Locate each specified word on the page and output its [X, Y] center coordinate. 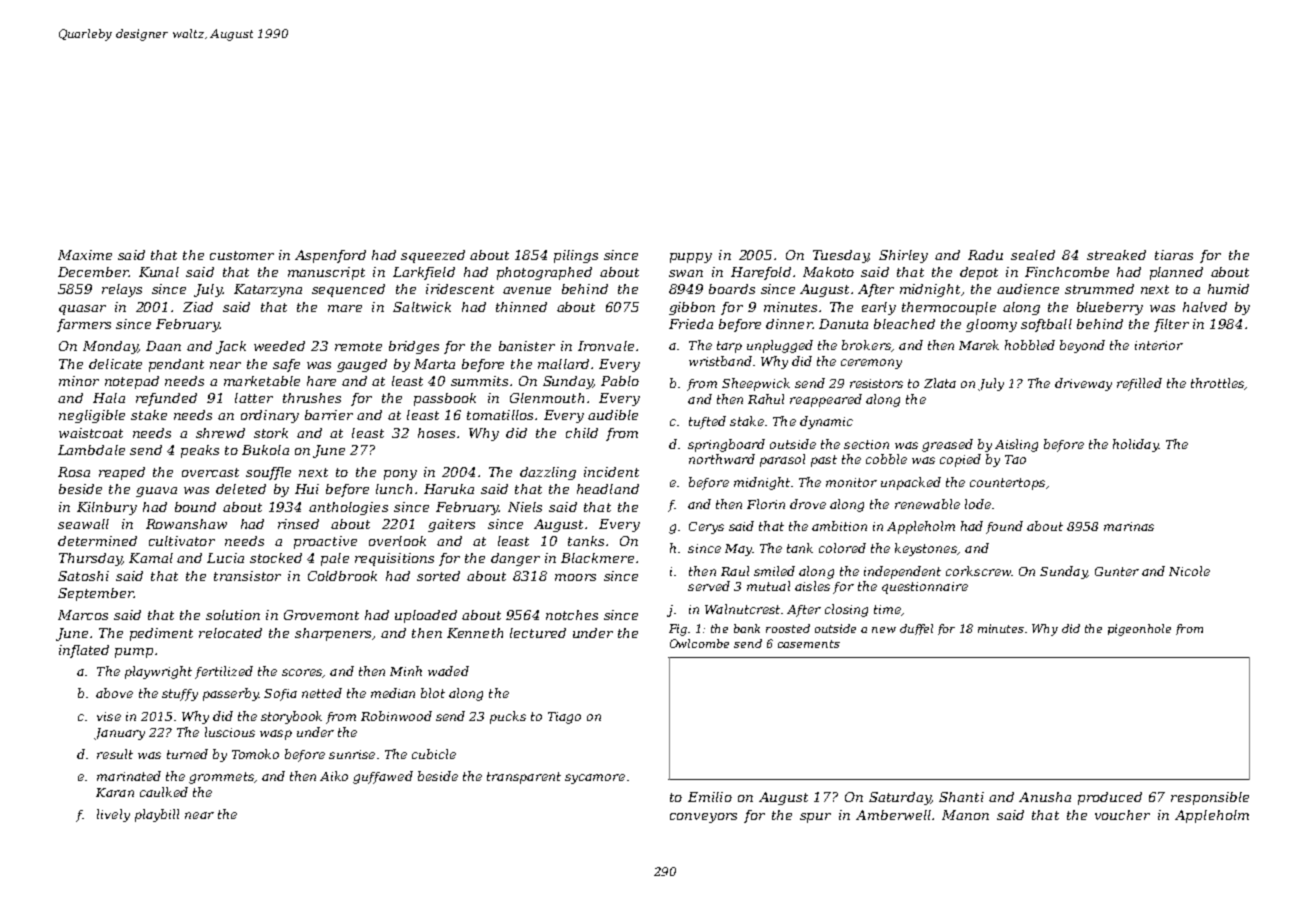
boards [732, 289]
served [709, 586]
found [1004, 527]
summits [479, 381]
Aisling [1016, 445]
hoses [436, 433]
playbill [157, 815]
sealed [1033, 255]
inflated [84, 651]
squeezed [433, 256]
